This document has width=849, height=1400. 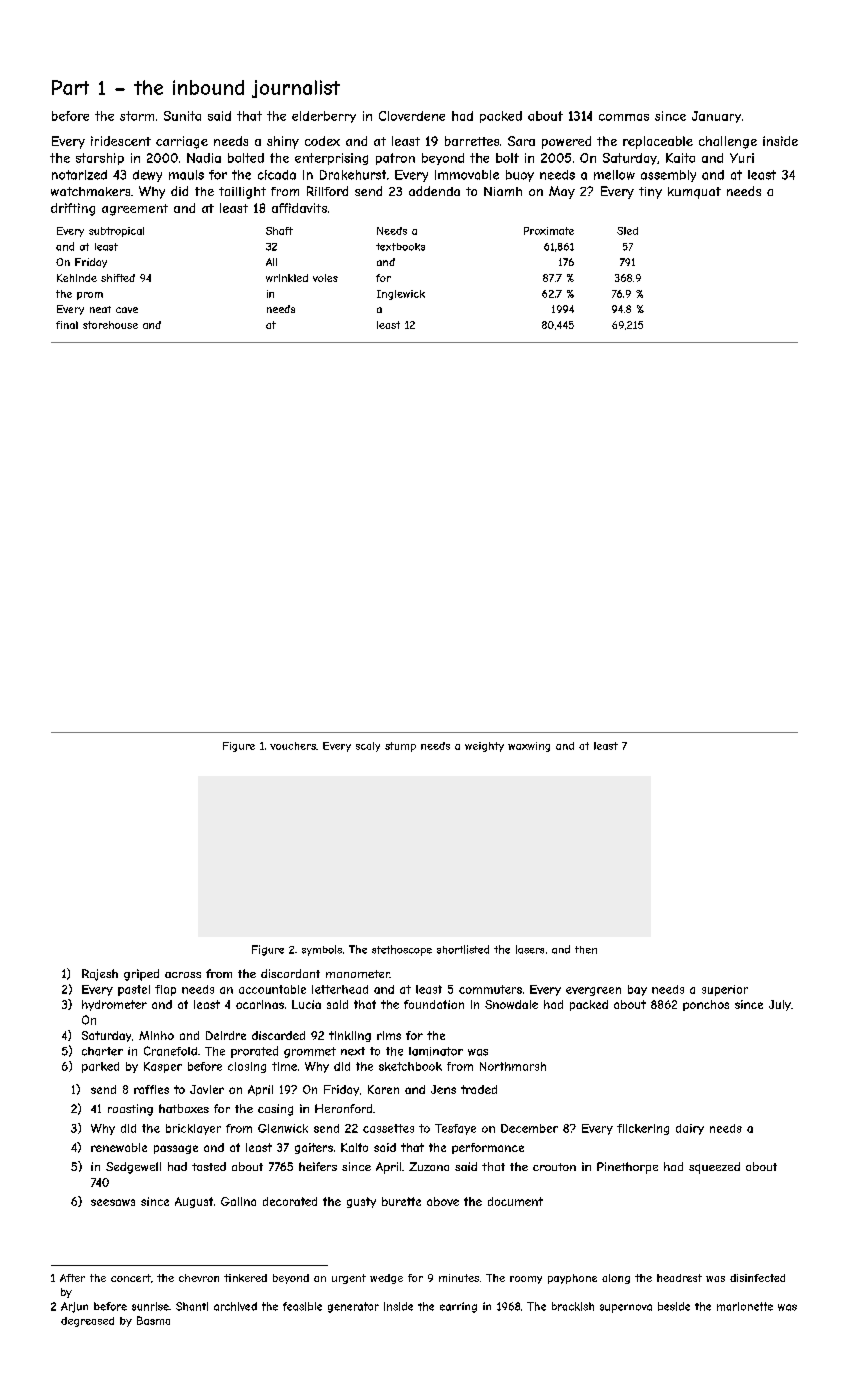 I want to click on superior, so click(x=725, y=990).
